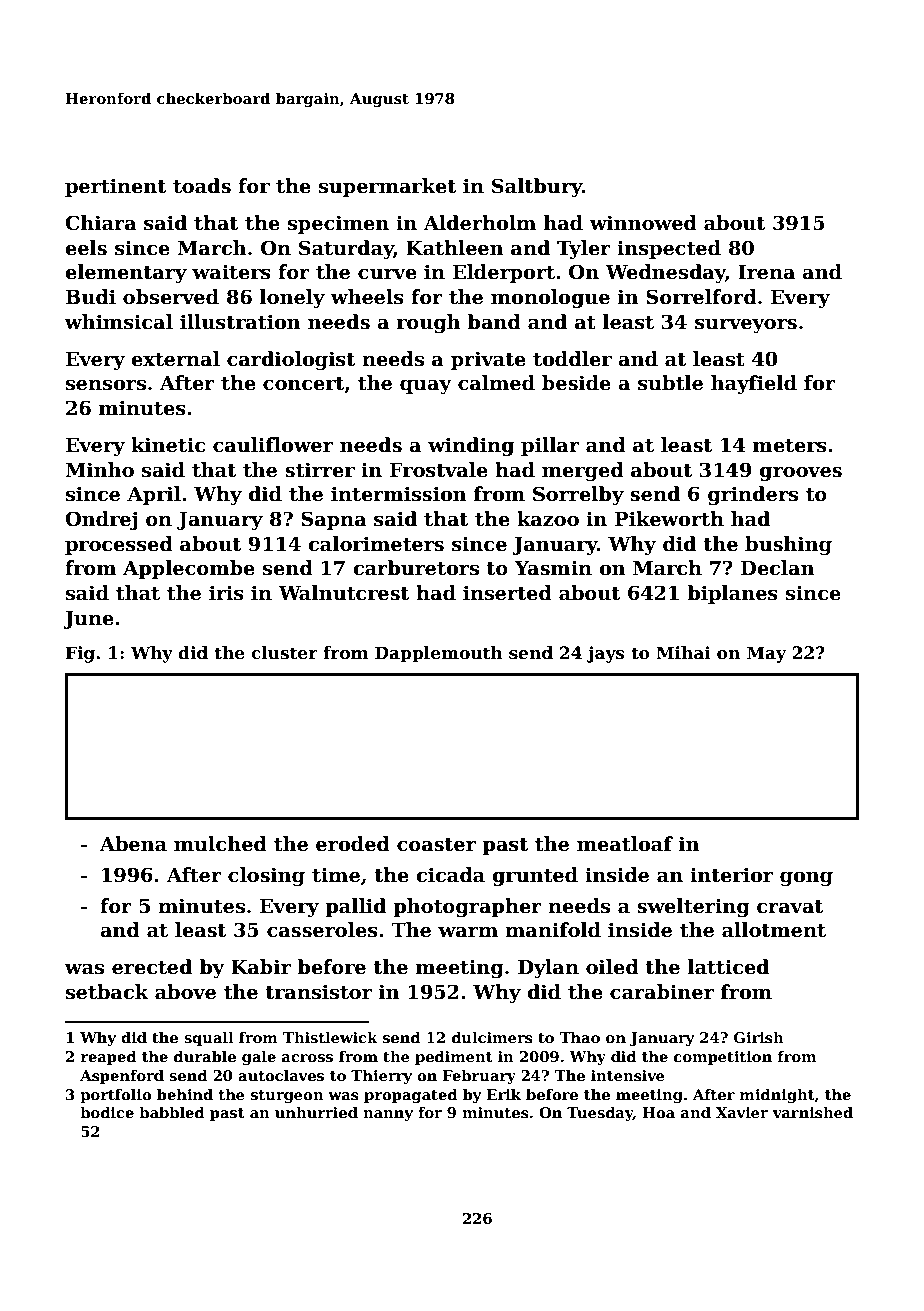 The width and height of the screenshot is (924, 1311). Describe the element at coordinates (273, 445) in the screenshot. I see `cauliflower` at that location.
